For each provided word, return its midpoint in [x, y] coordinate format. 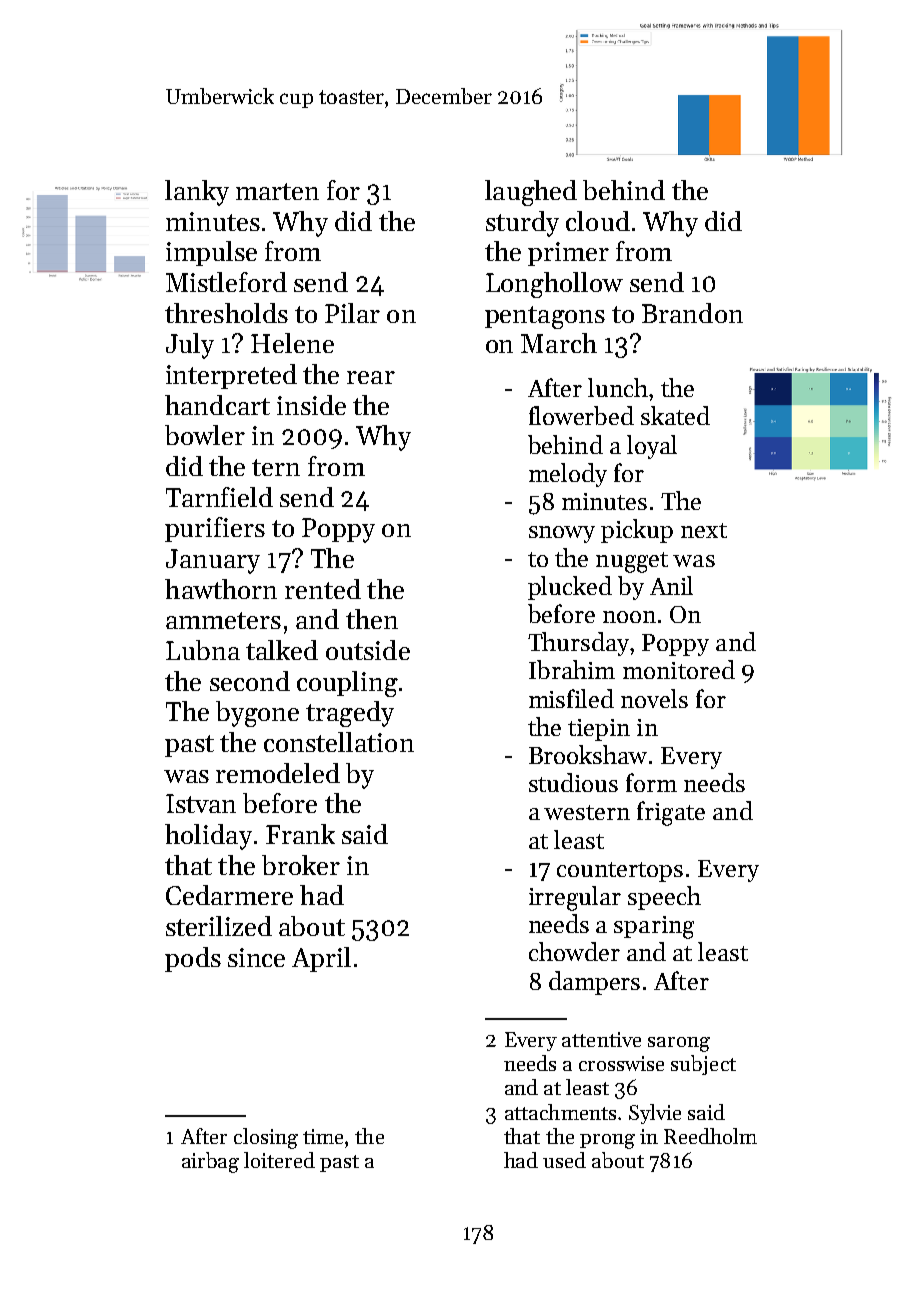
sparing [654, 927]
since [256, 957]
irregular [575, 898]
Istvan [201, 803]
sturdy [522, 224]
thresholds [226, 313]
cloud [598, 221]
